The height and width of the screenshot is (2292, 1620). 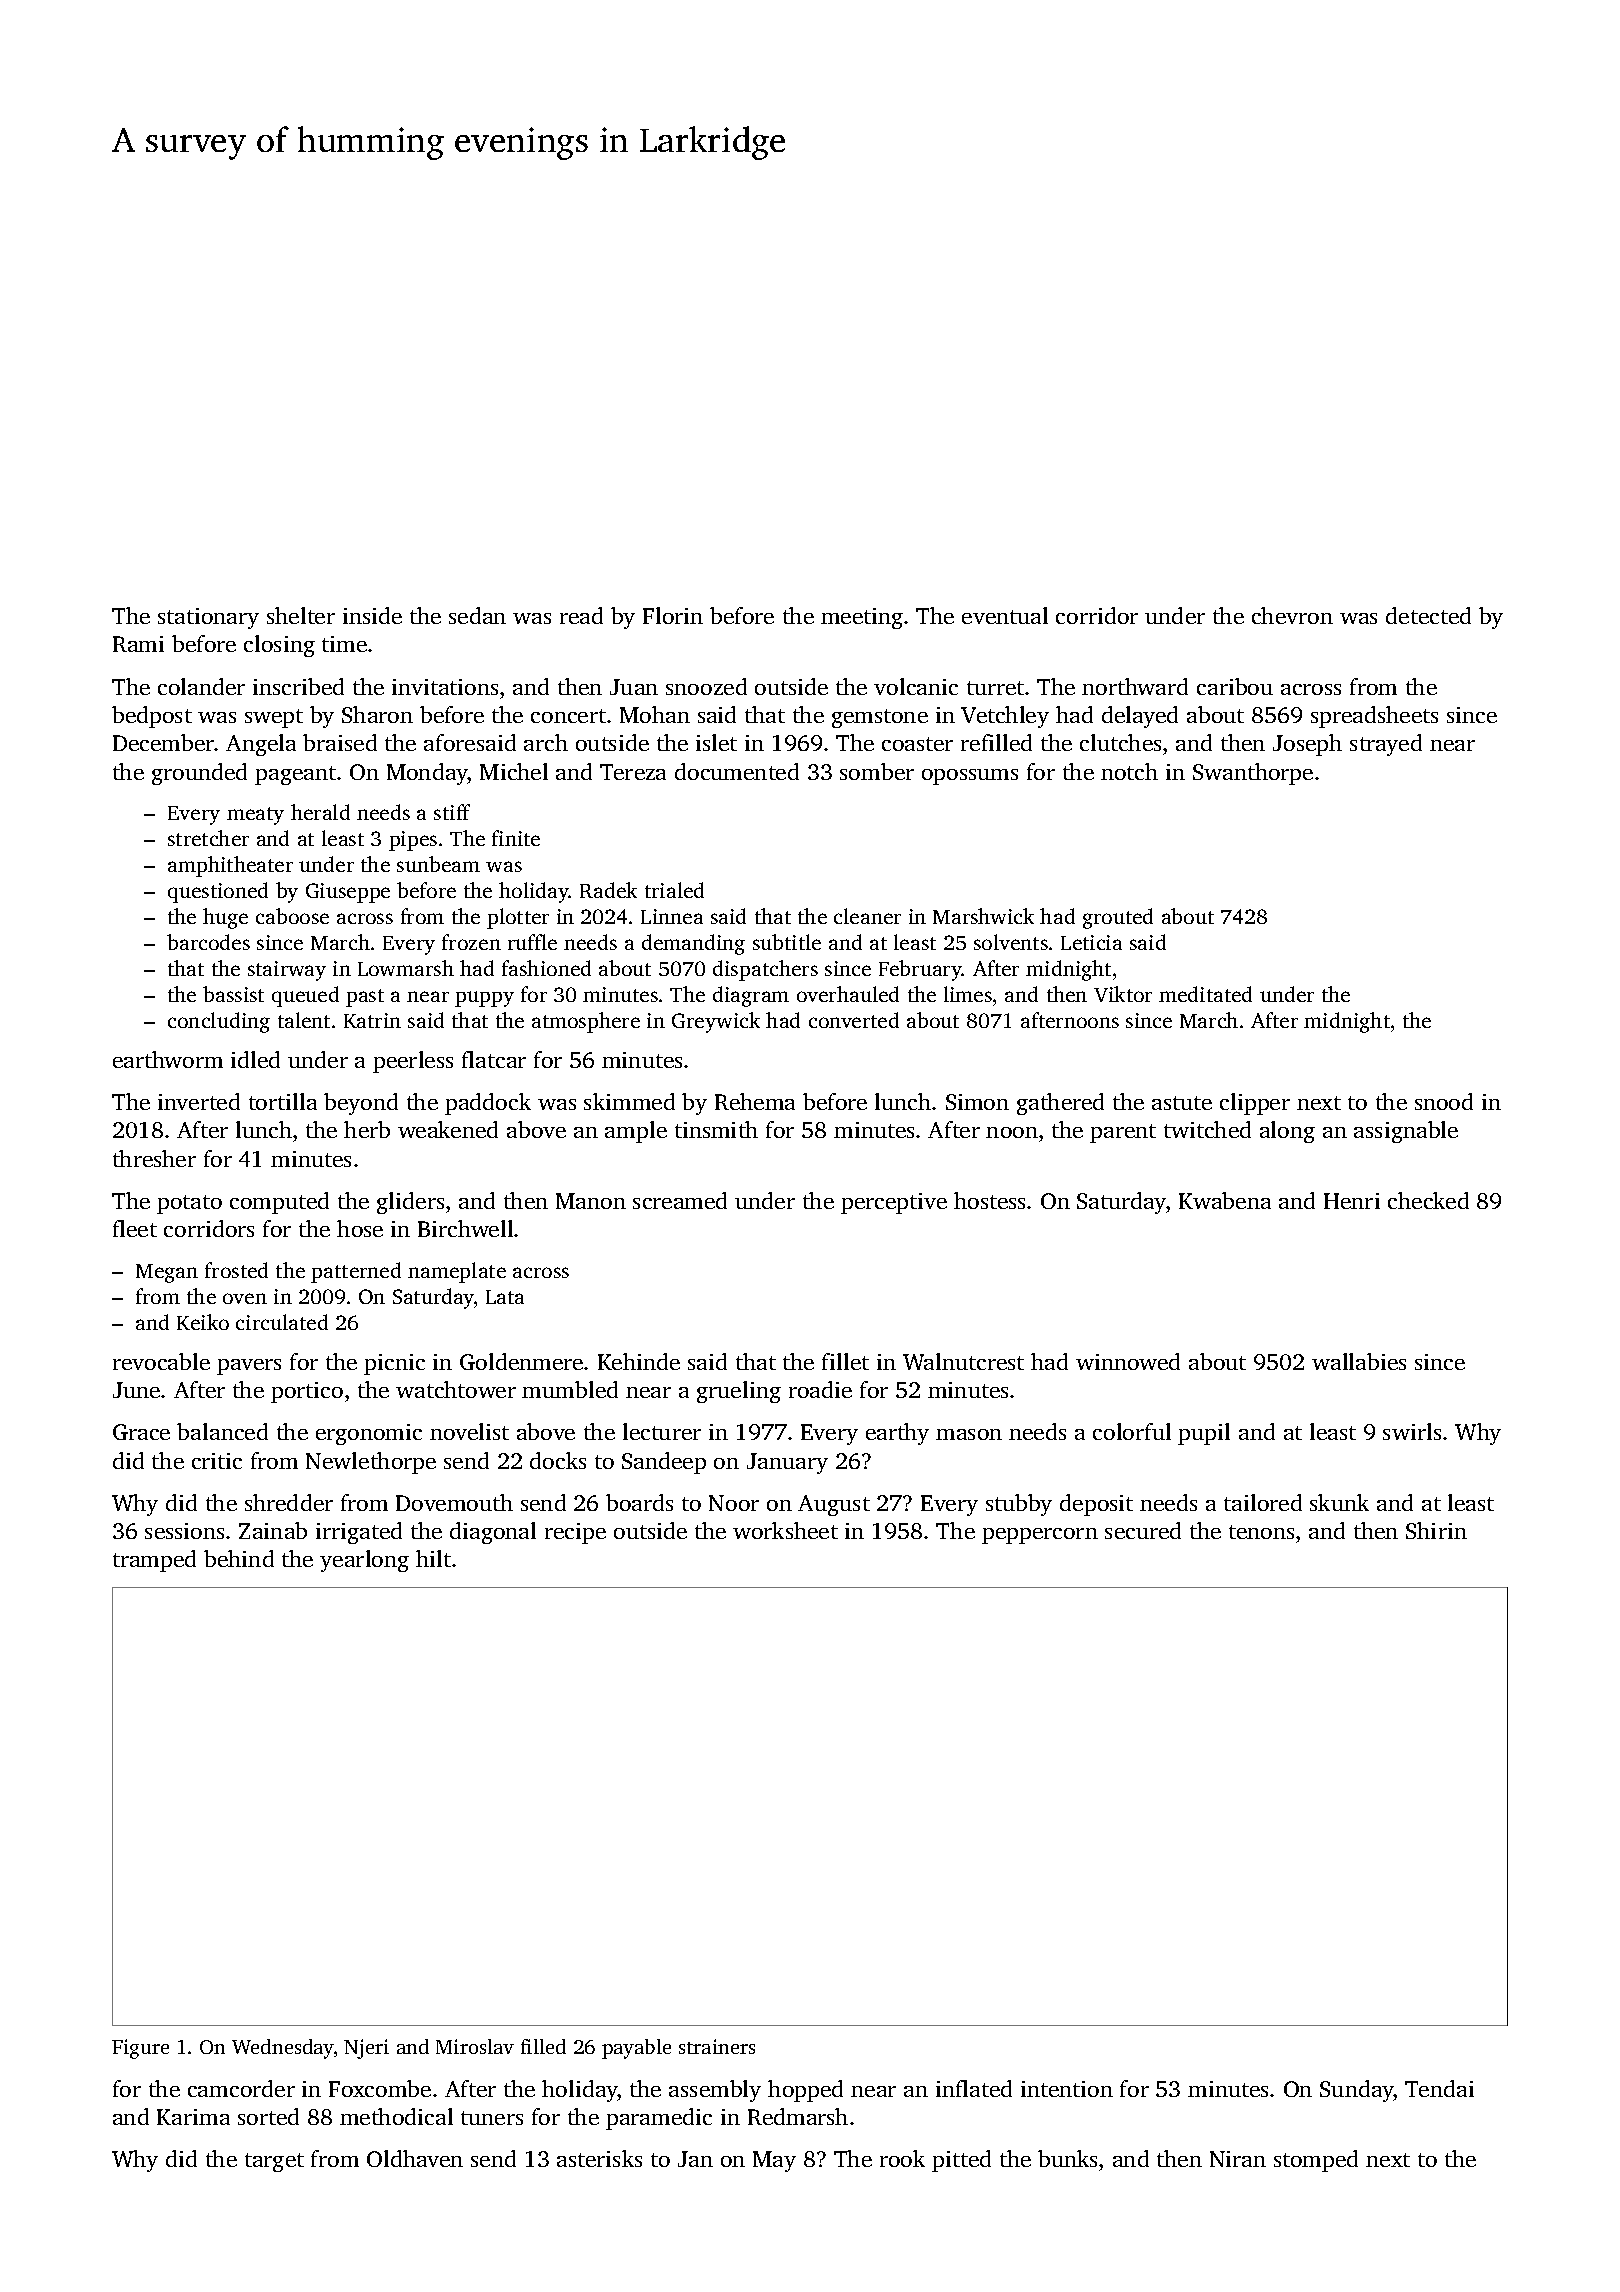 What do you see at coordinates (154, 1561) in the screenshot?
I see `tramped` at bounding box center [154, 1561].
